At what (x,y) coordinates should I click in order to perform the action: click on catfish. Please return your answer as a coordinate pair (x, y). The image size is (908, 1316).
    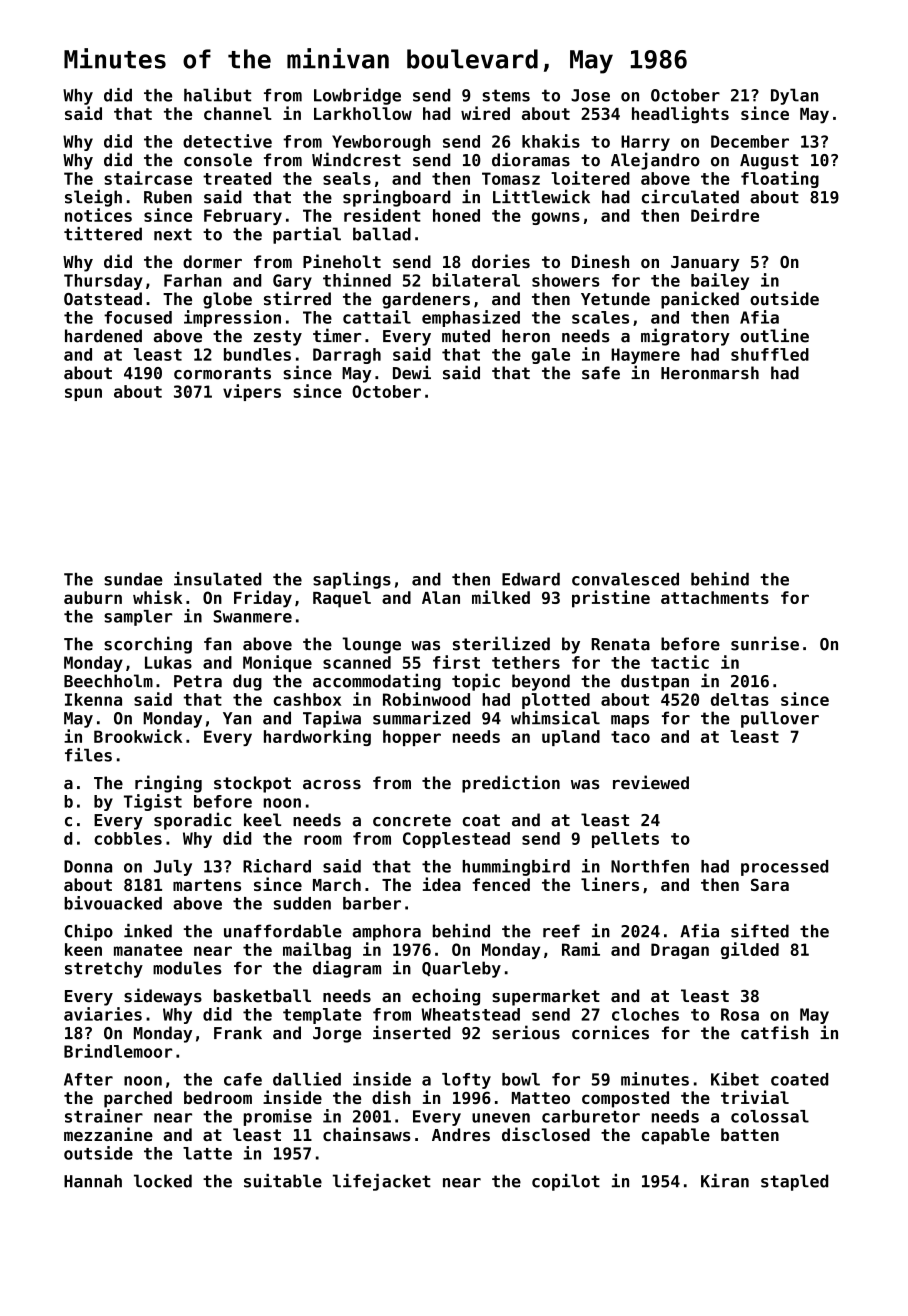
    Looking at the image, I should click on (775, 1032).
